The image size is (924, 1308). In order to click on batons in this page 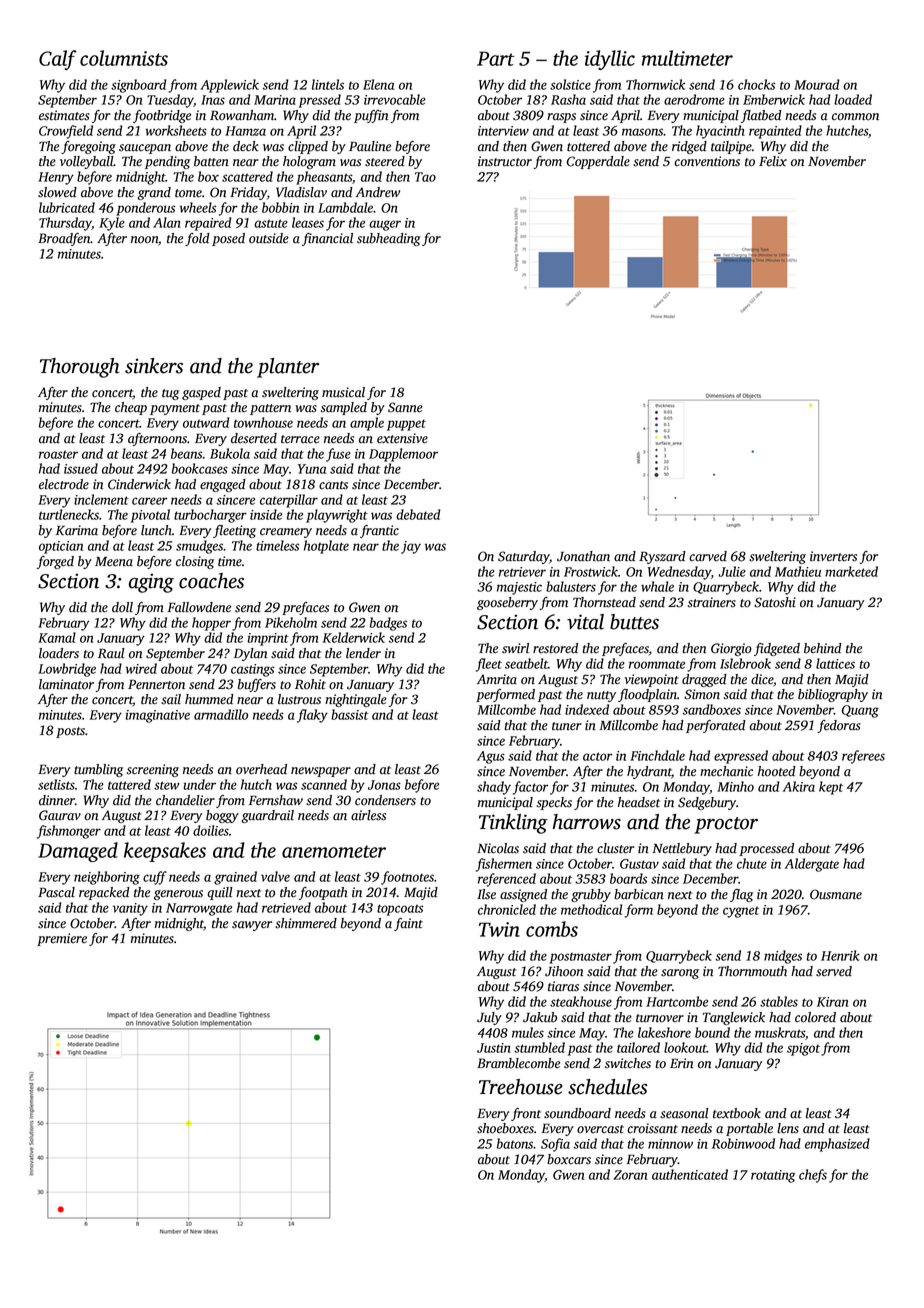, I will do `click(515, 1143)`.
